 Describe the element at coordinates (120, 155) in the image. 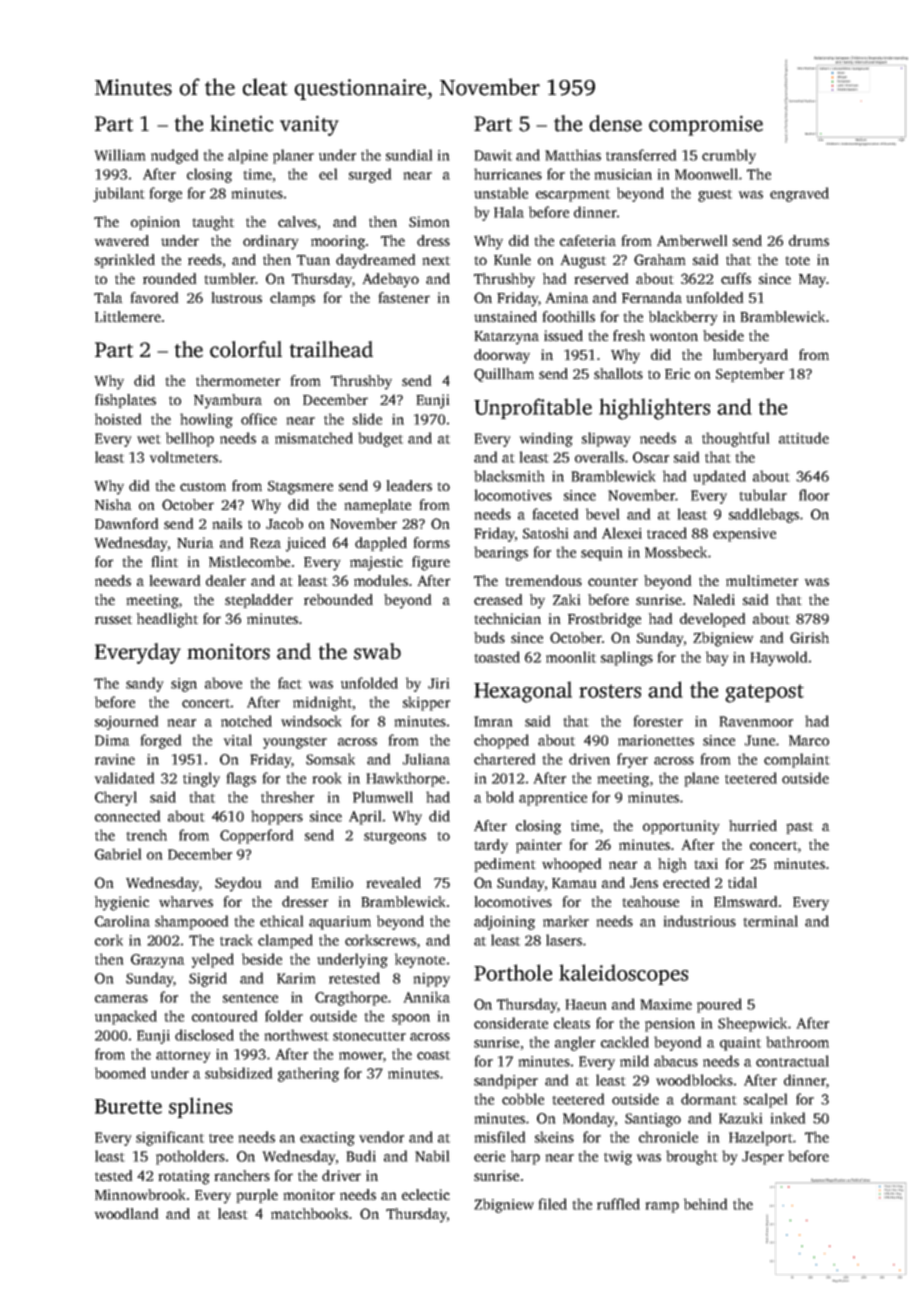

I see `William` at that location.
